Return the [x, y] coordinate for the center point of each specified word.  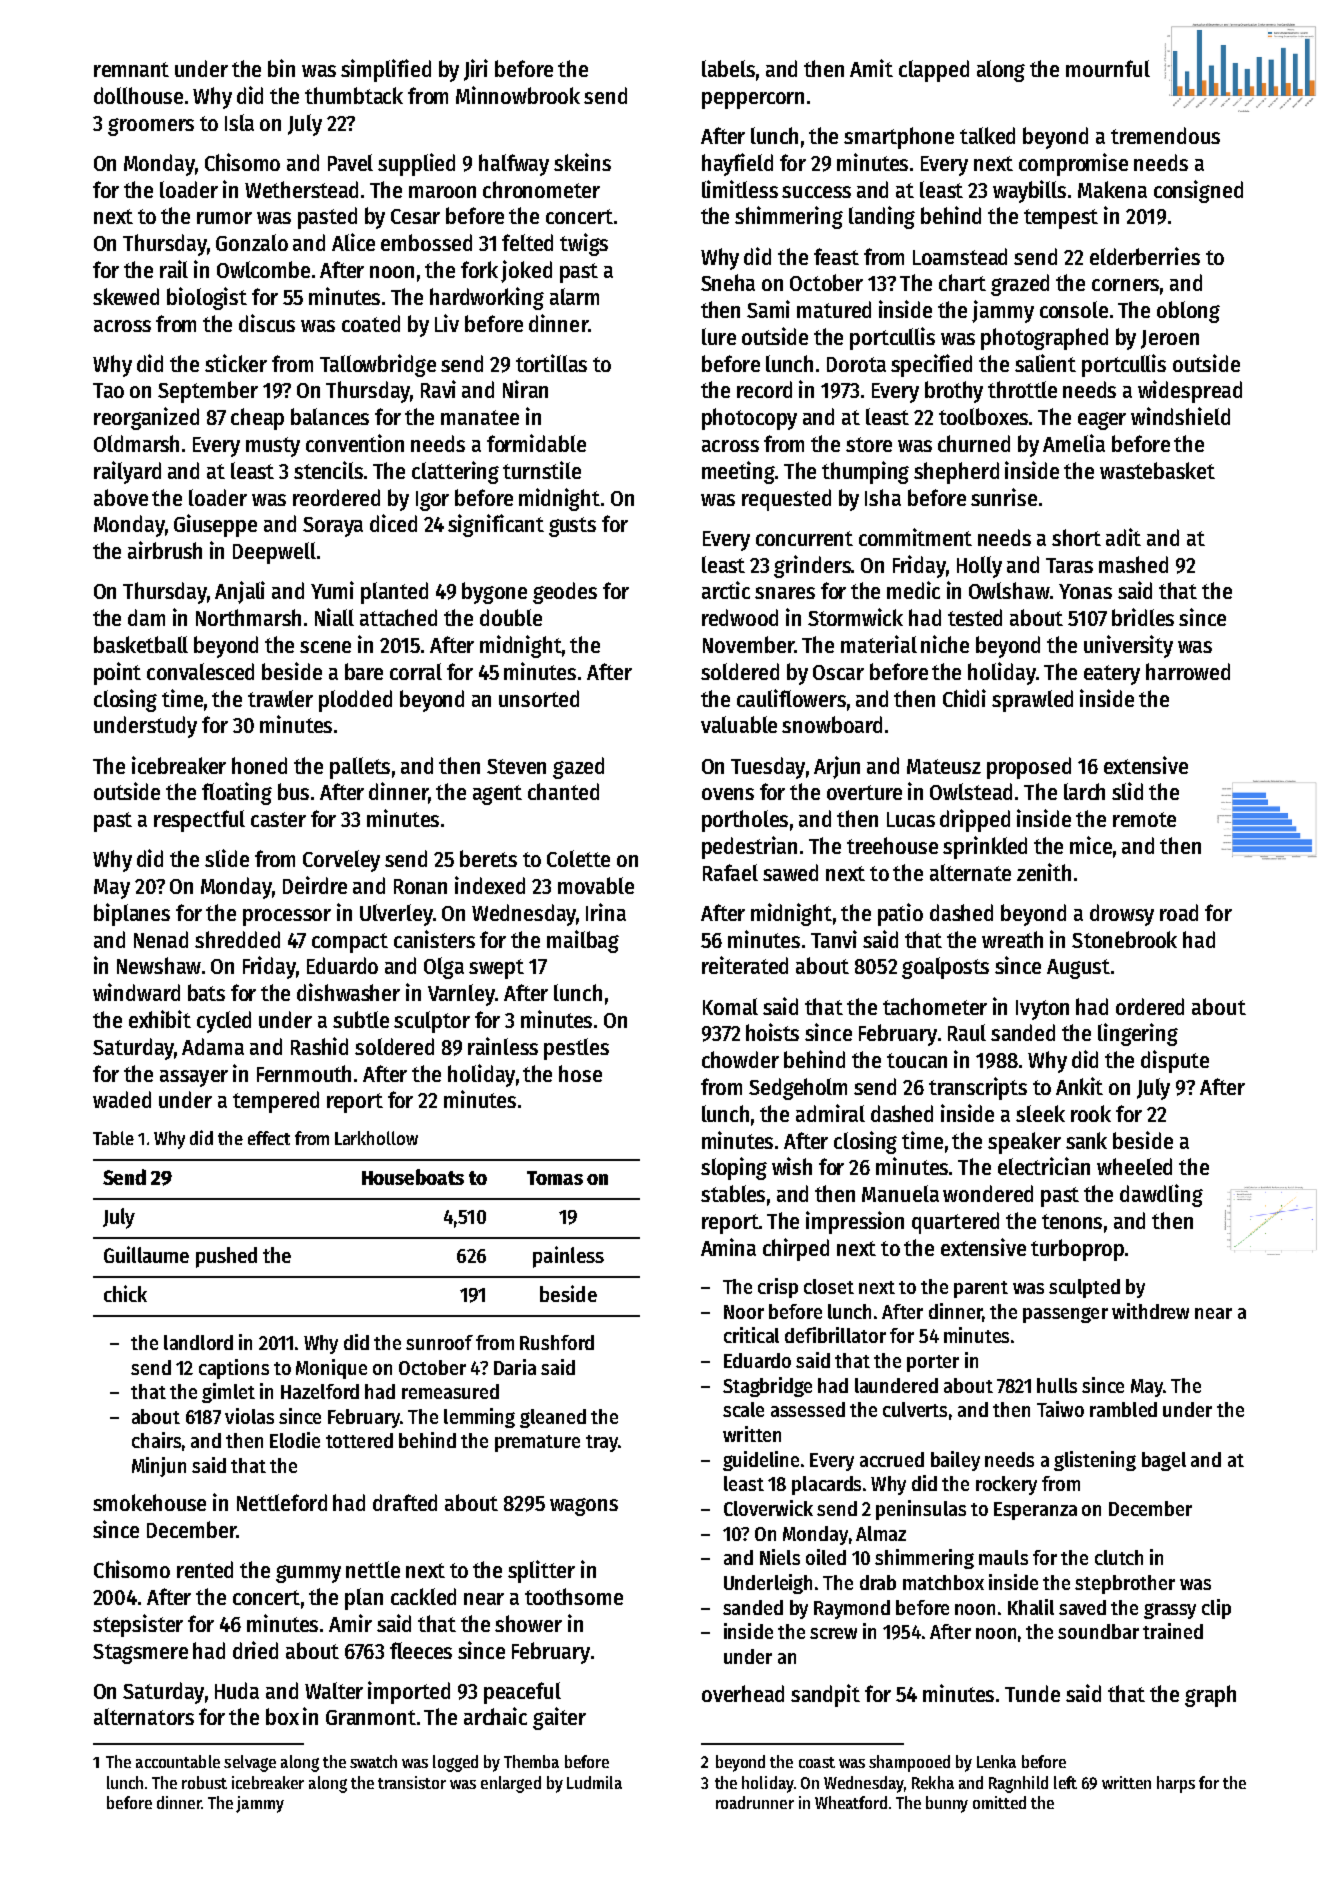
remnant [131, 69]
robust [204, 1782]
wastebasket [1157, 470]
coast [817, 1762]
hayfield [737, 164]
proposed [1029, 768]
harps [1176, 1784]
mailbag [583, 941]
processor [287, 917]
